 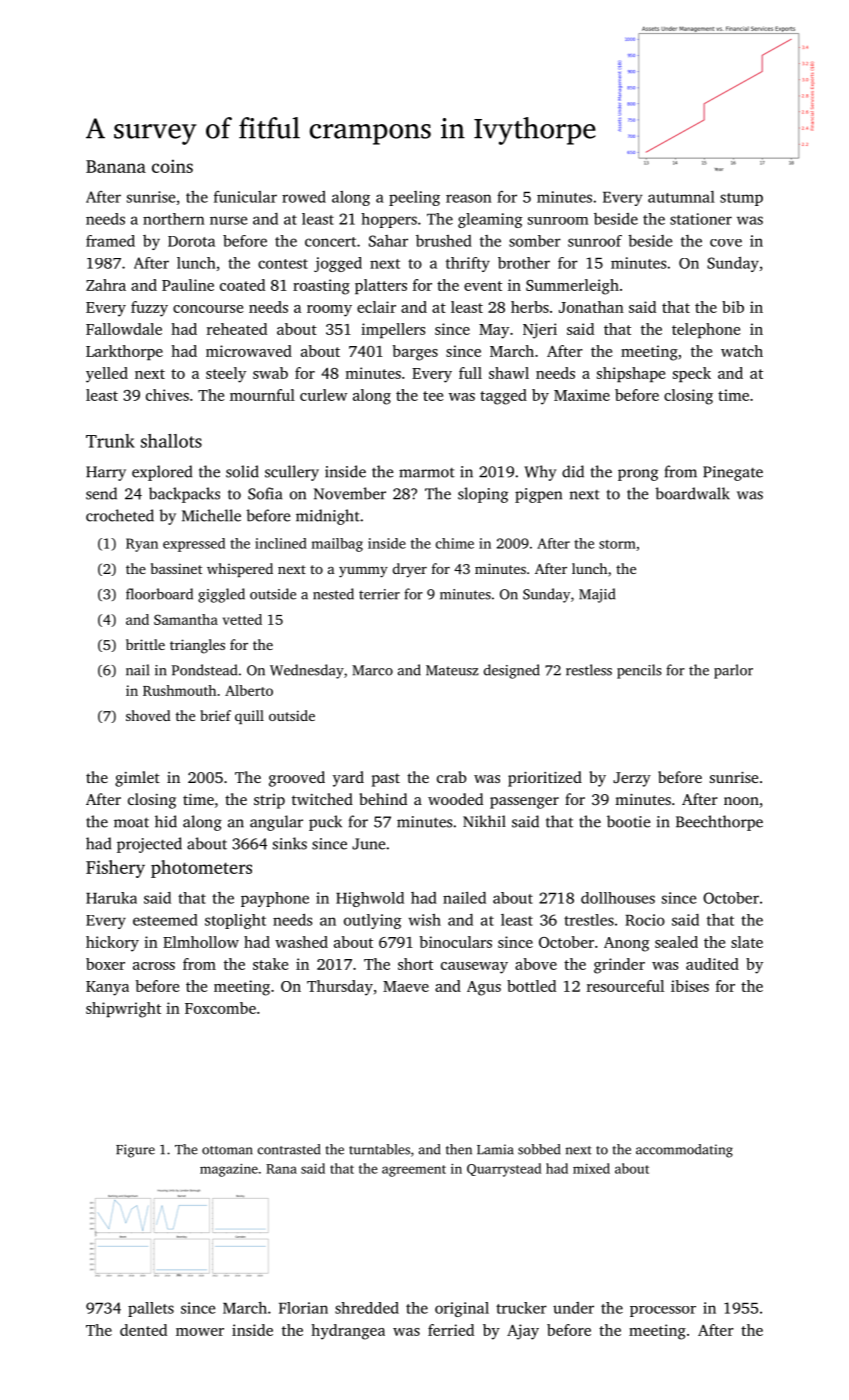 I want to click on dryer, so click(x=410, y=570).
